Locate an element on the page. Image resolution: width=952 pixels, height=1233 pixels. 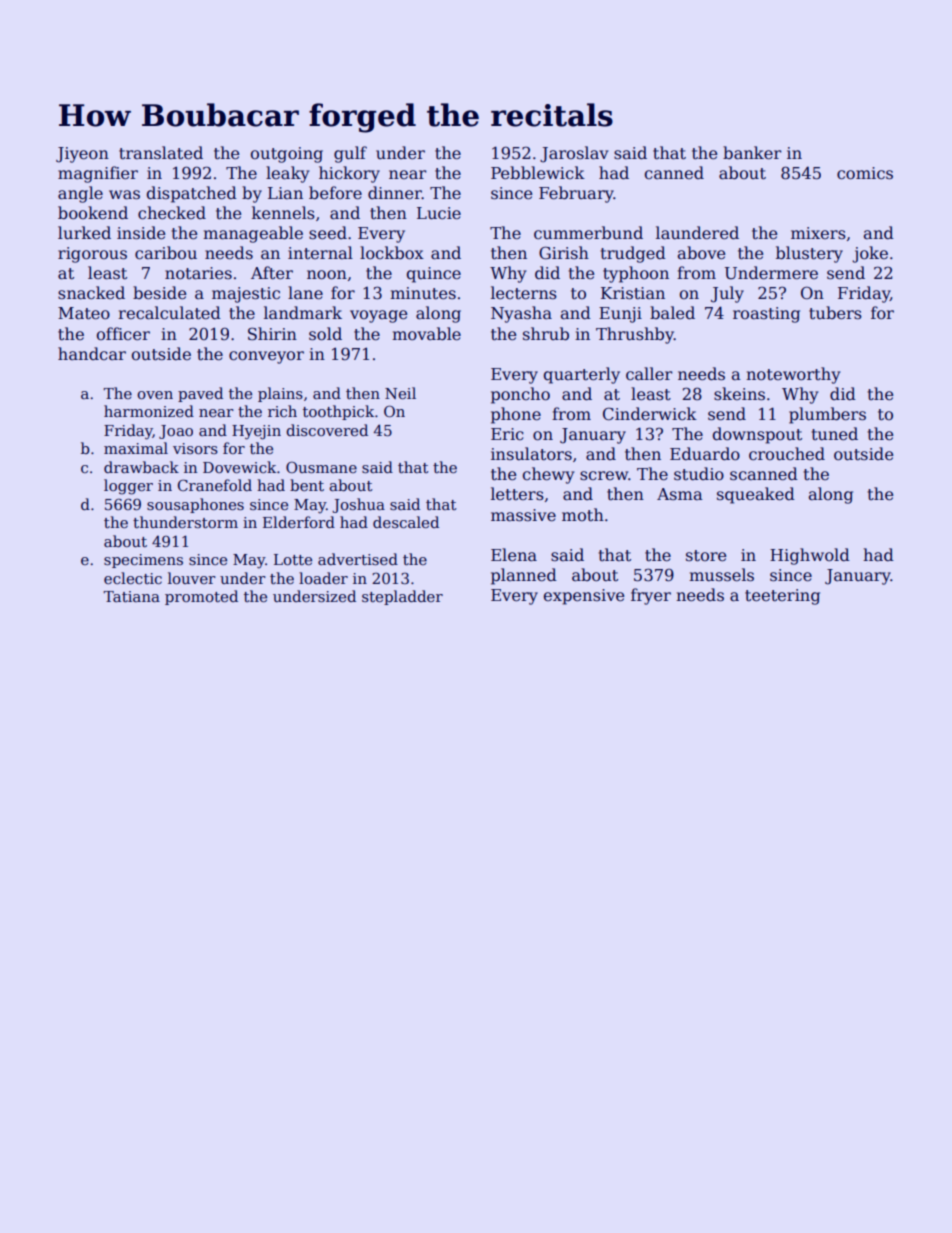
recalculated is located at coordinates (169, 313).
